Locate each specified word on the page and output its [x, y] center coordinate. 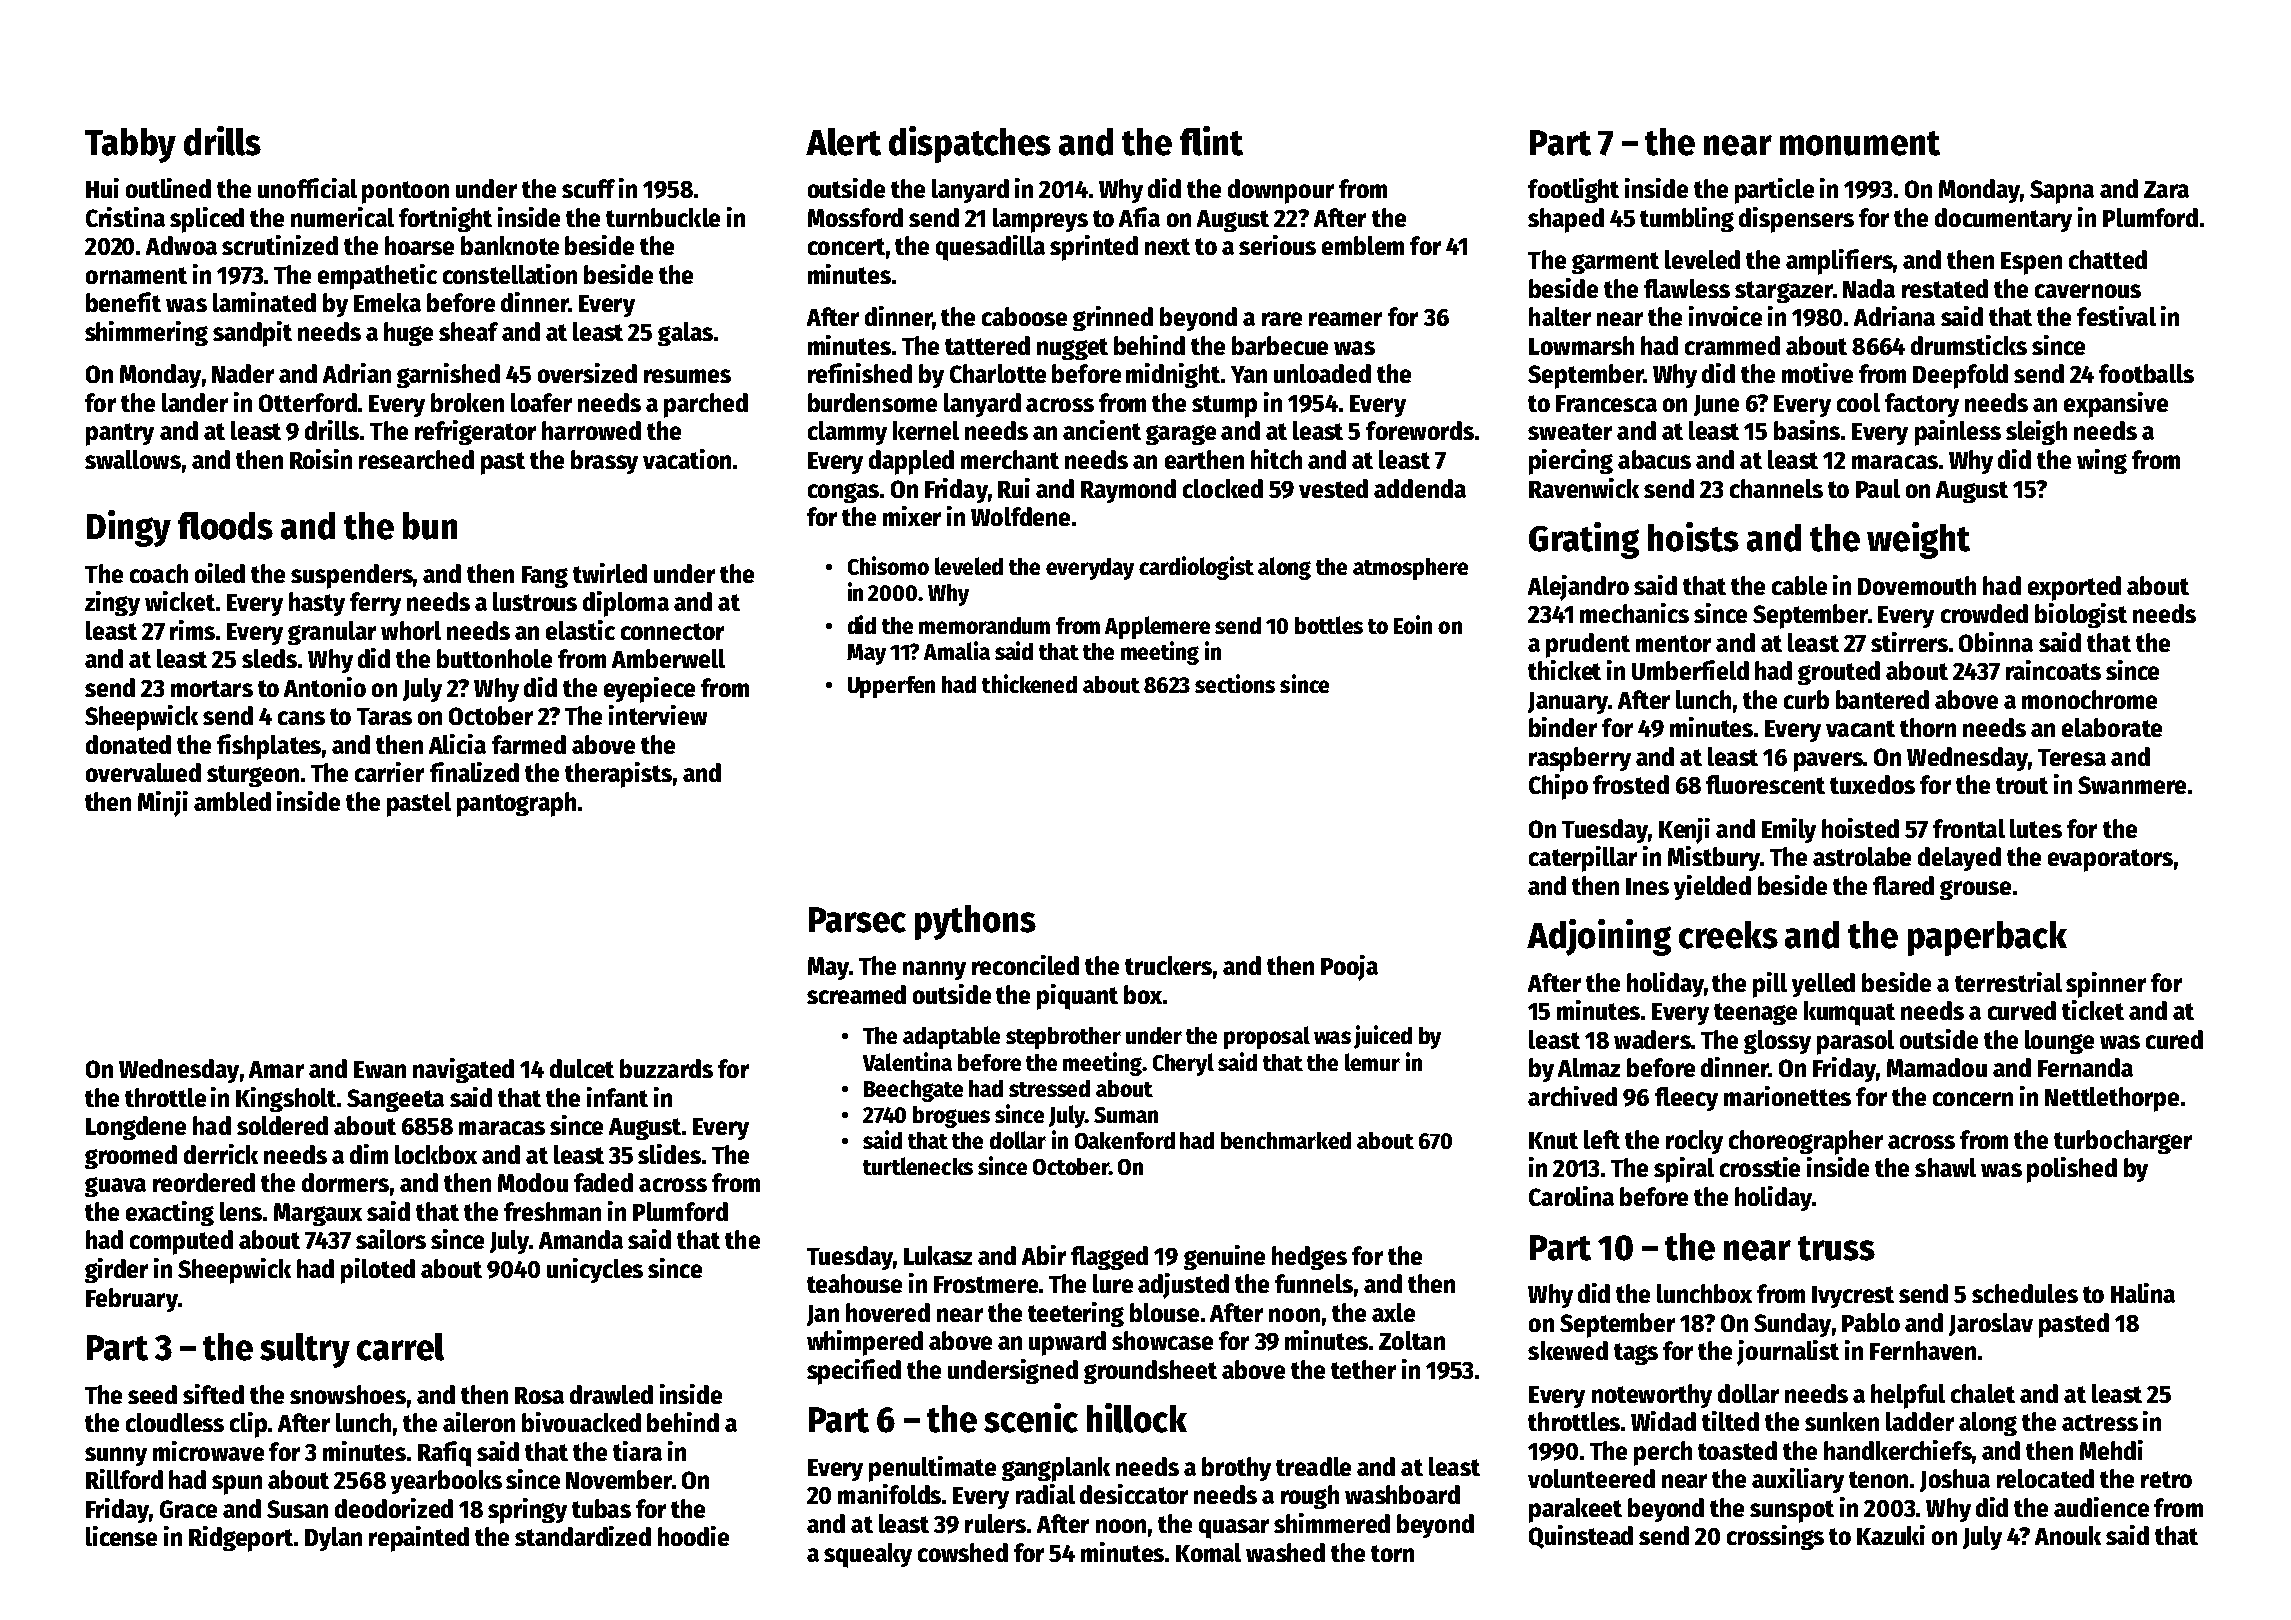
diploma [626, 604]
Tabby [130, 145]
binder [1563, 727]
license [121, 1536]
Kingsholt [286, 1099]
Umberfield [1690, 670]
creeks [1728, 935]
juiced [1383, 1037]
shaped [1566, 220]
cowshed [963, 1552]
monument [1860, 143]
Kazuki [1891, 1535]
